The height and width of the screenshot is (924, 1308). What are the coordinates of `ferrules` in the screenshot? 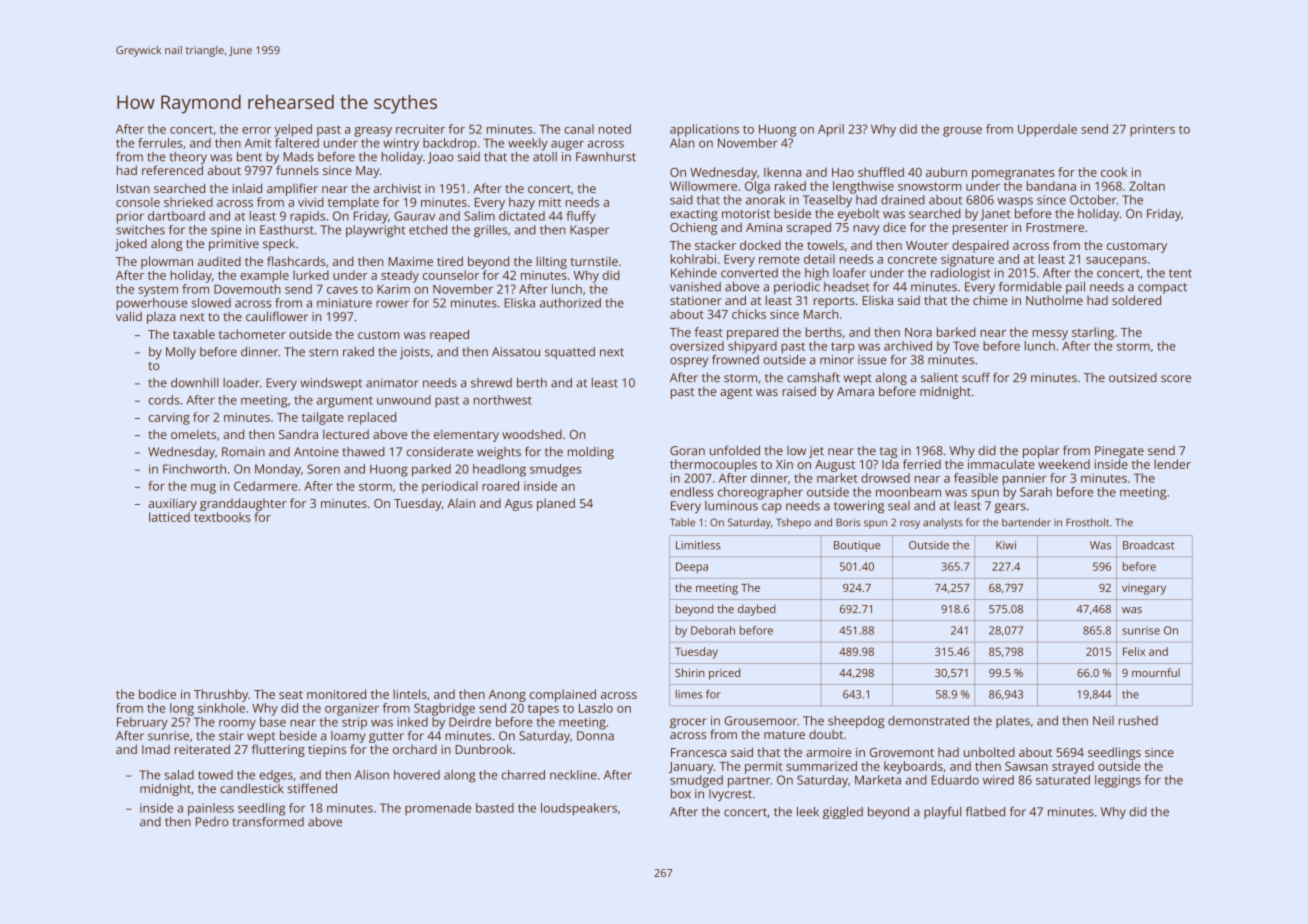 It's located at (160, 143).
